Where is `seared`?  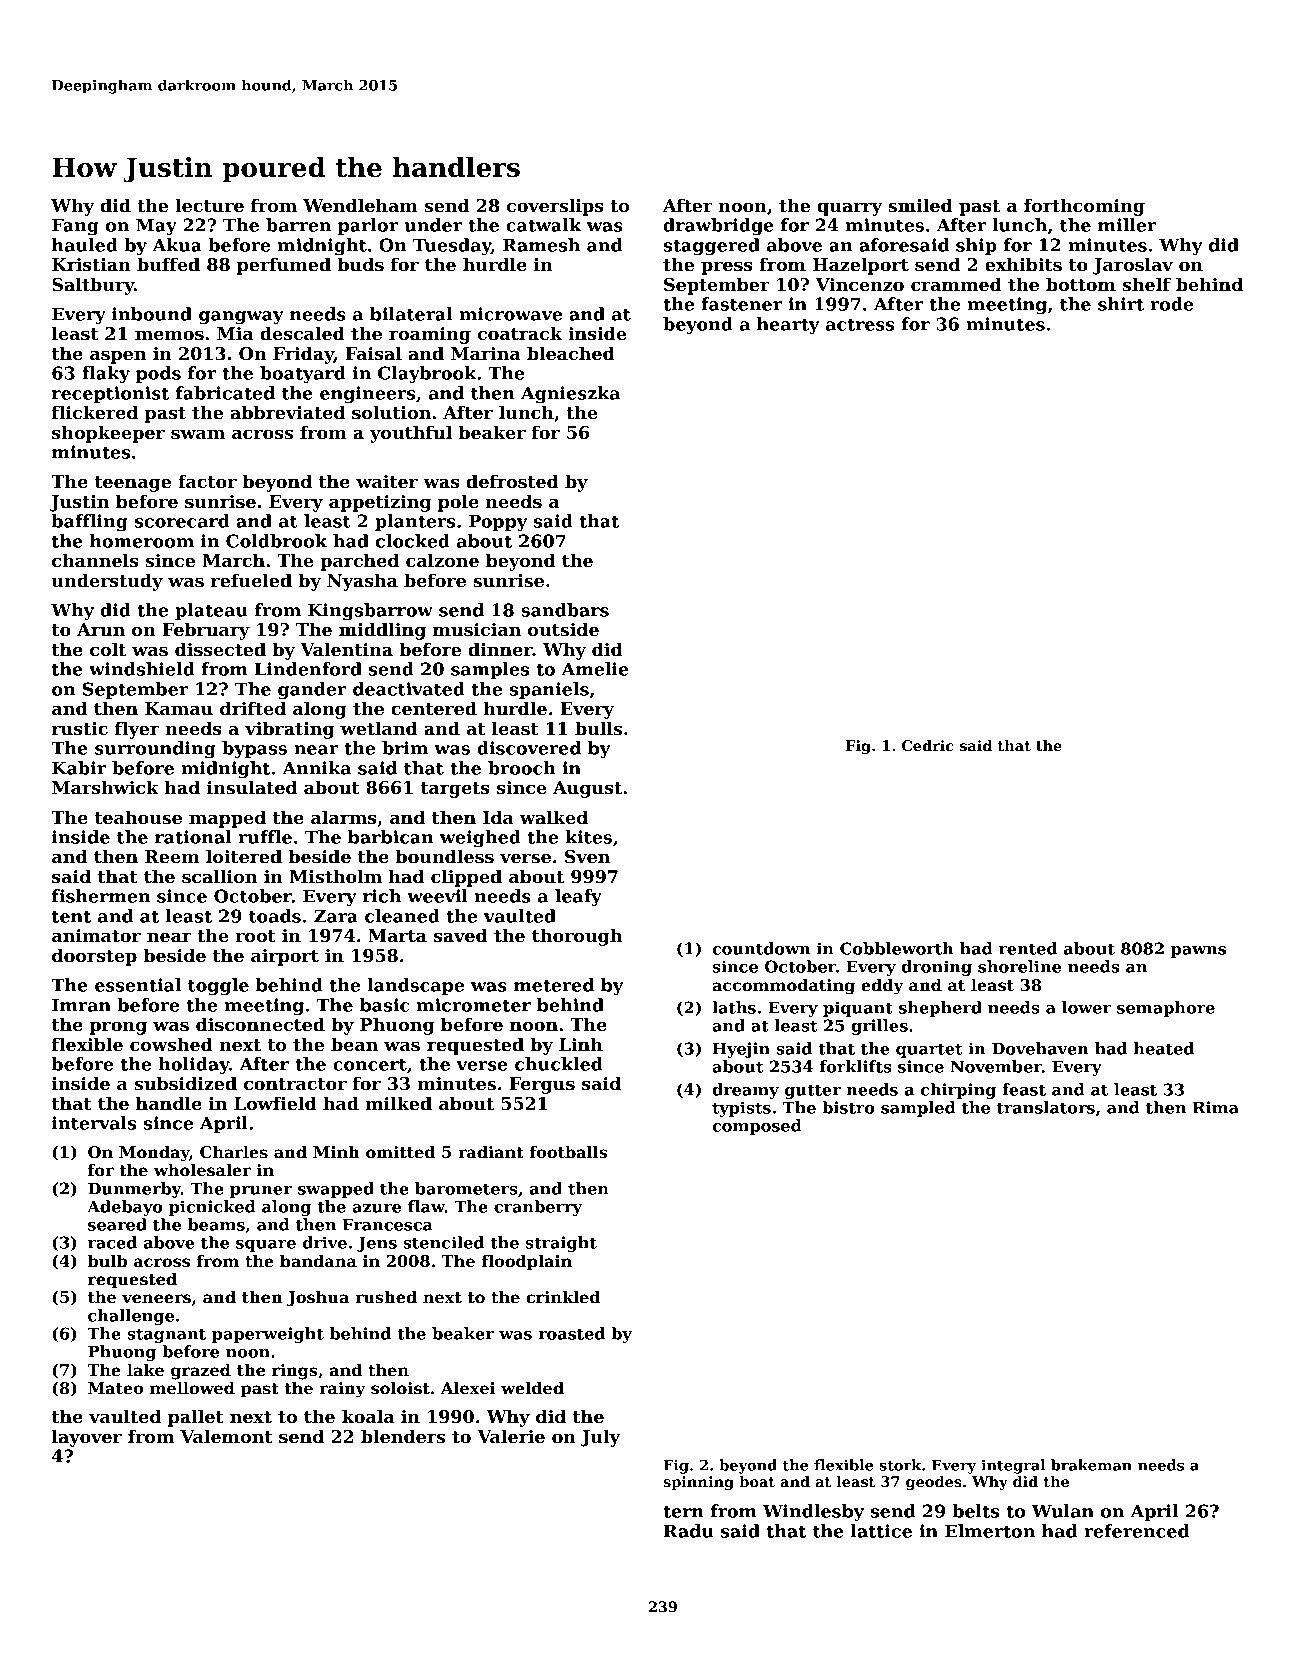
seared is located at coordinates (117, 1224).
